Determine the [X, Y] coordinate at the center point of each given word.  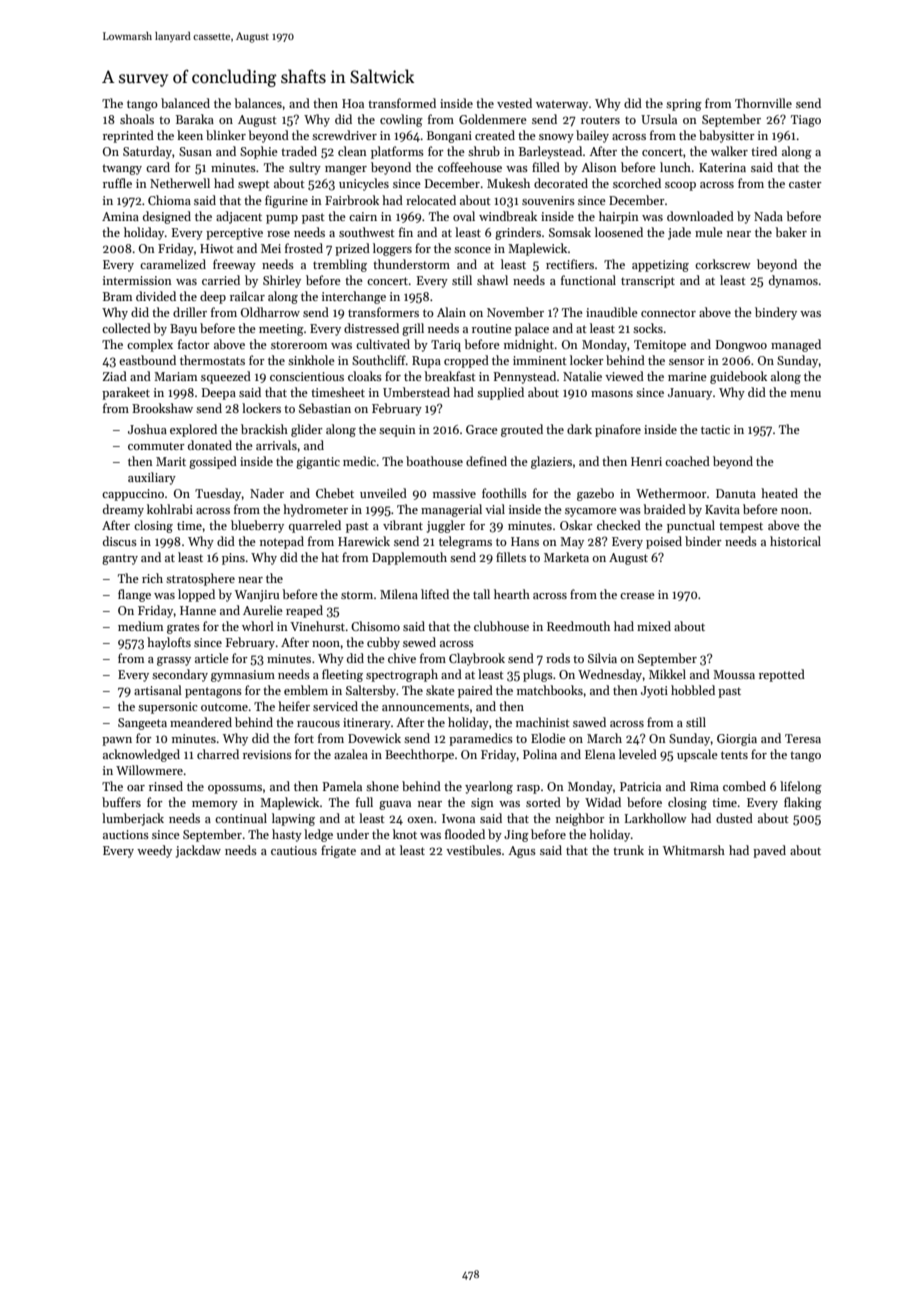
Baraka [195, 119]
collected [126, 328]
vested [514, 103]
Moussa [734, 674]
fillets [511, 557]
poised [664, 542]
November [515, 312]
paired [475, 691]
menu [805, 394]
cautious [294, 850]
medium [140, 626]
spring [684, 105]
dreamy [123, 510]
